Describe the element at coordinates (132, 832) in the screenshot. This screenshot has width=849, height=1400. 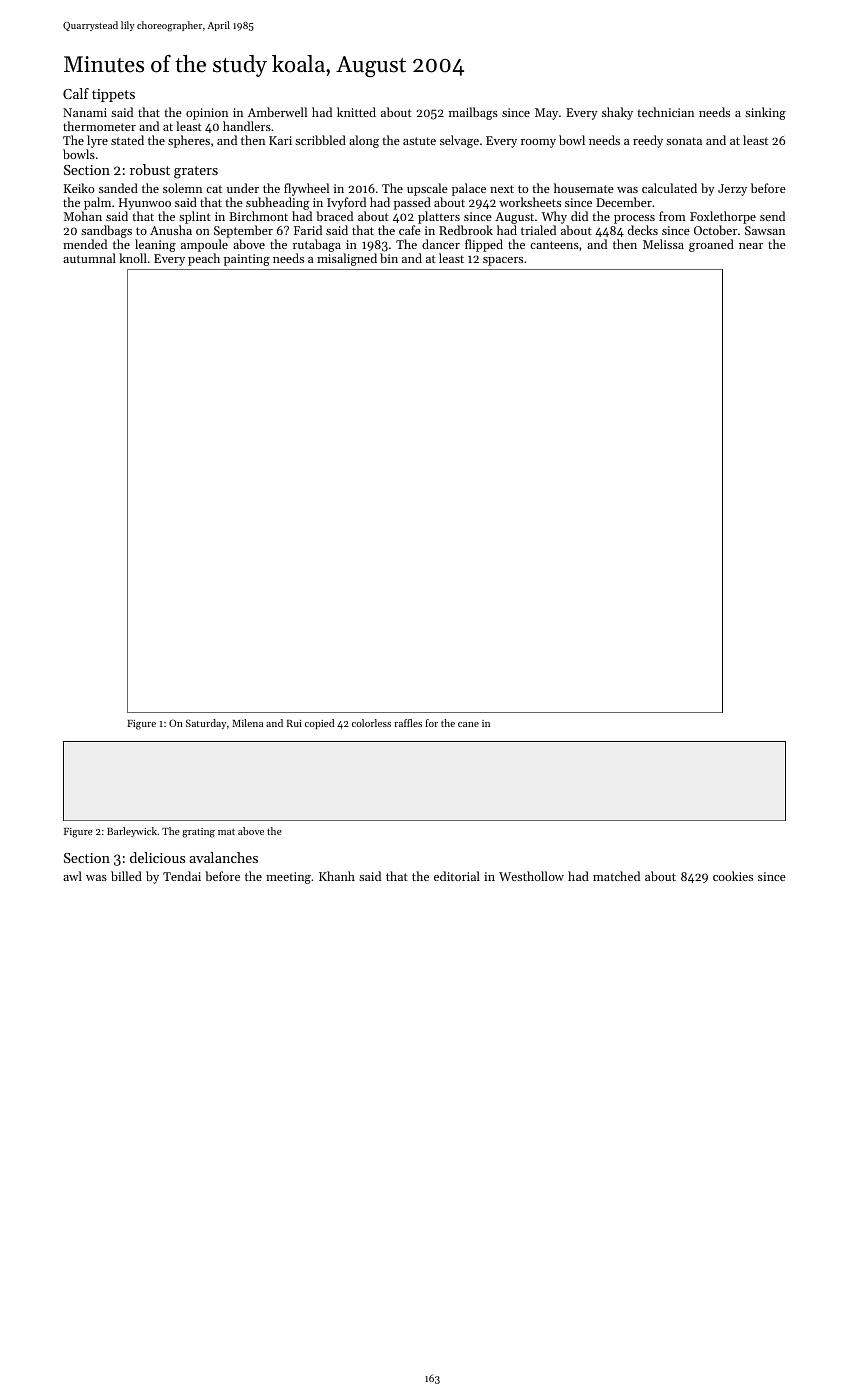
I see `Barleywick` at that location.
